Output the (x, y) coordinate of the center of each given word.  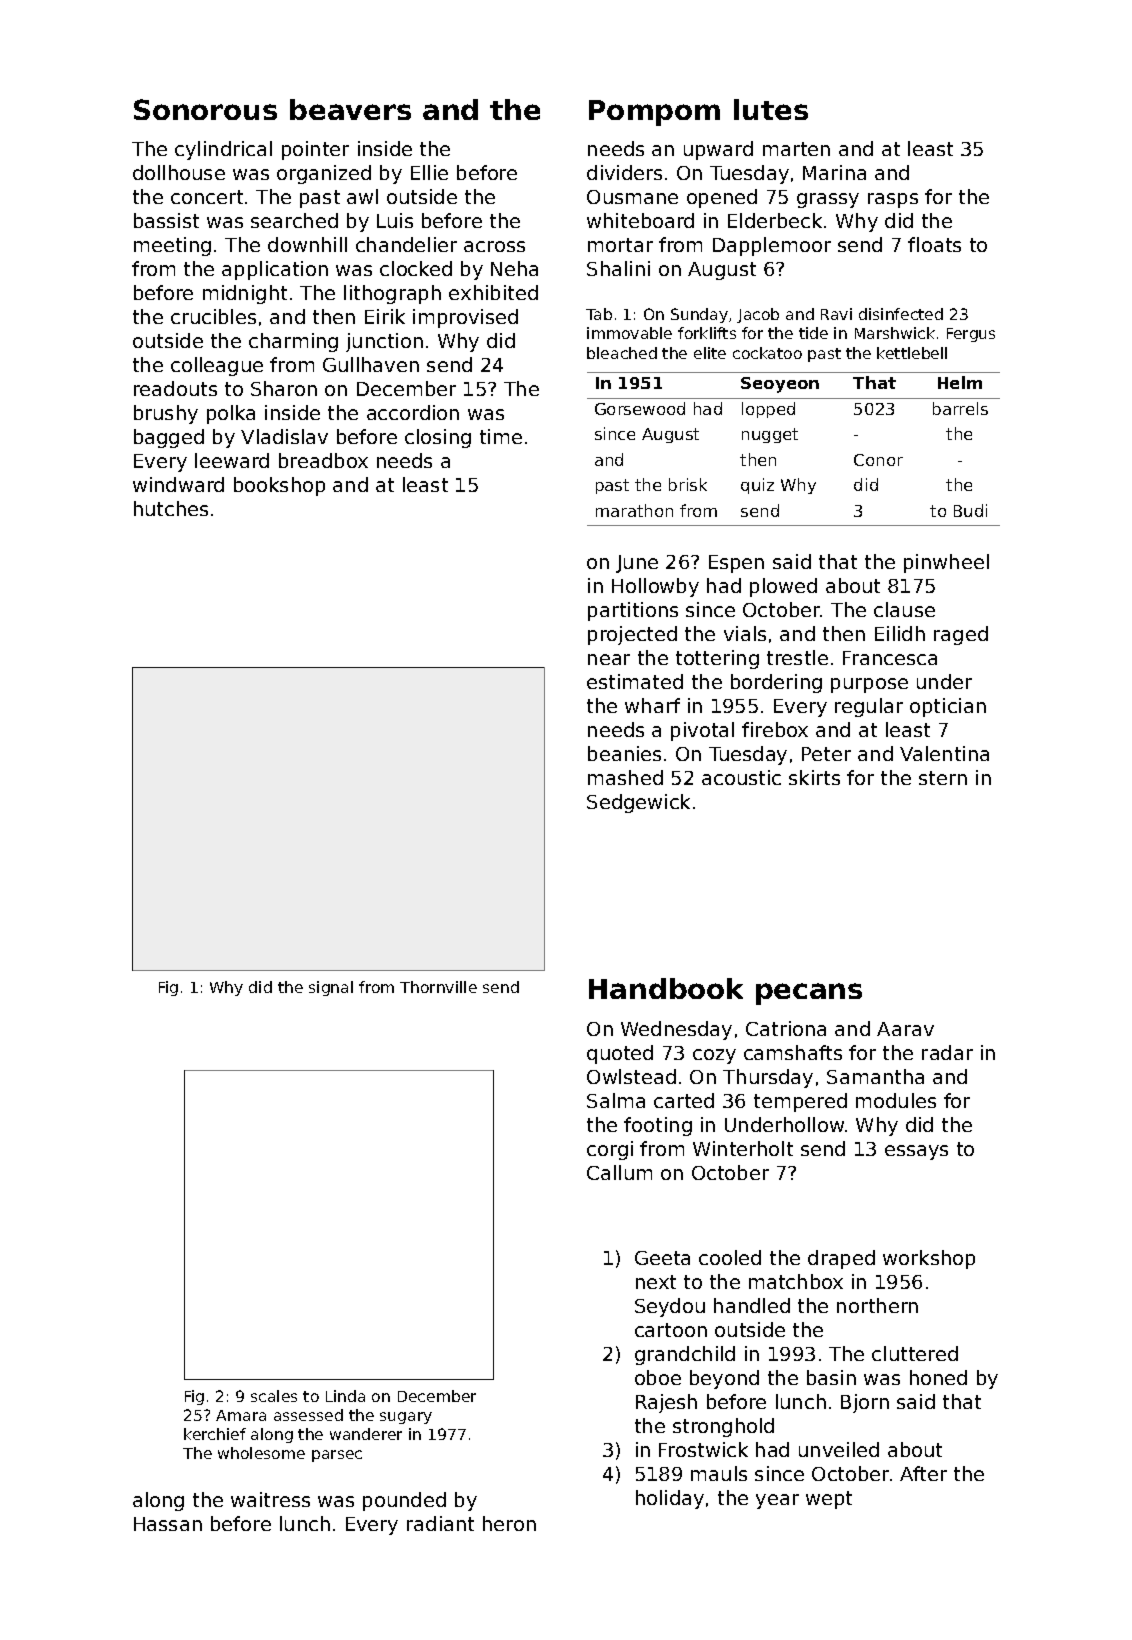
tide (813, 333)
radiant (440, 1523)
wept (829, 1500)
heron (509, 1523)
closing (438, 438)
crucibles (213, 316)
